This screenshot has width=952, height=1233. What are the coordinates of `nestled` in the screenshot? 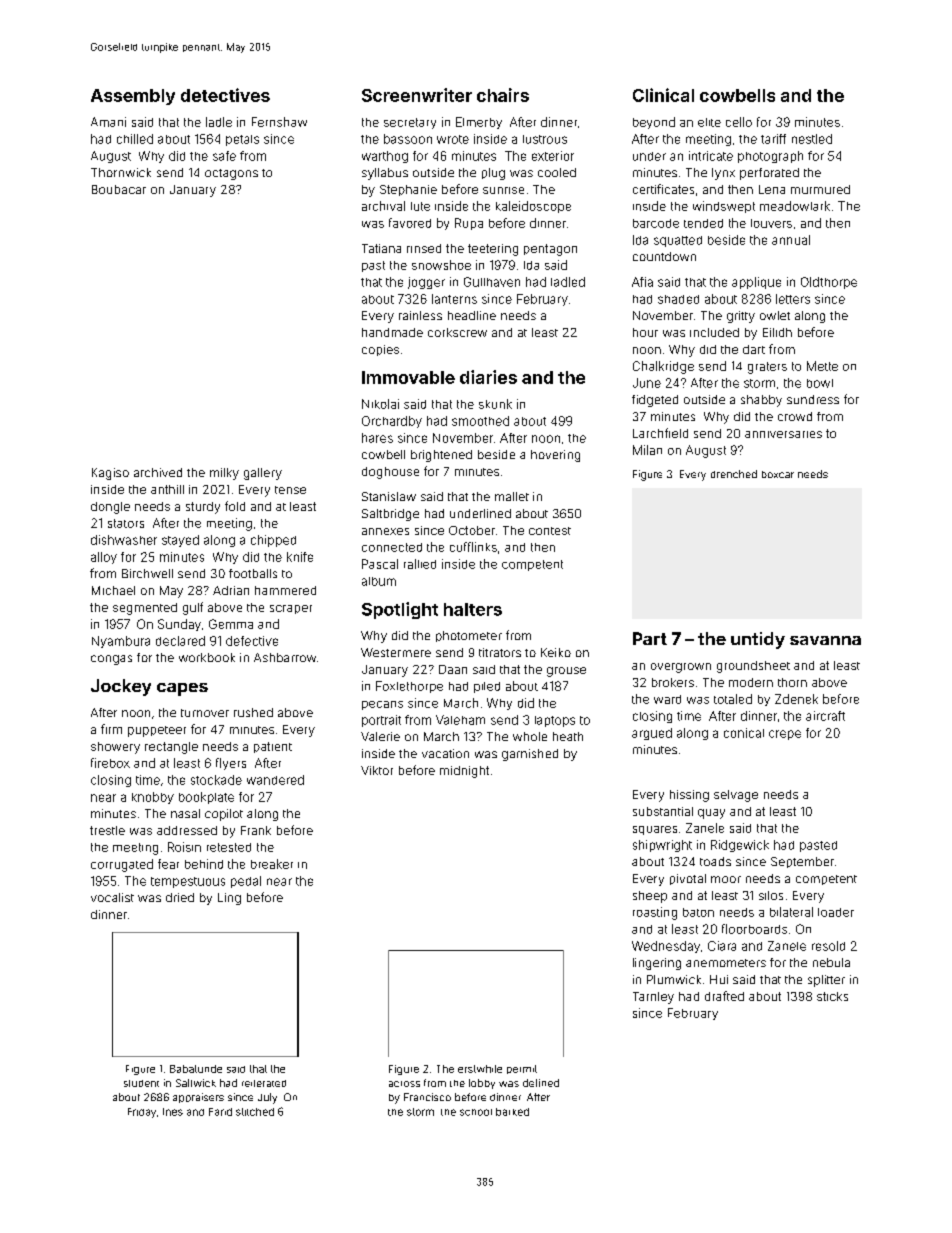 It's located at (812, 139).
